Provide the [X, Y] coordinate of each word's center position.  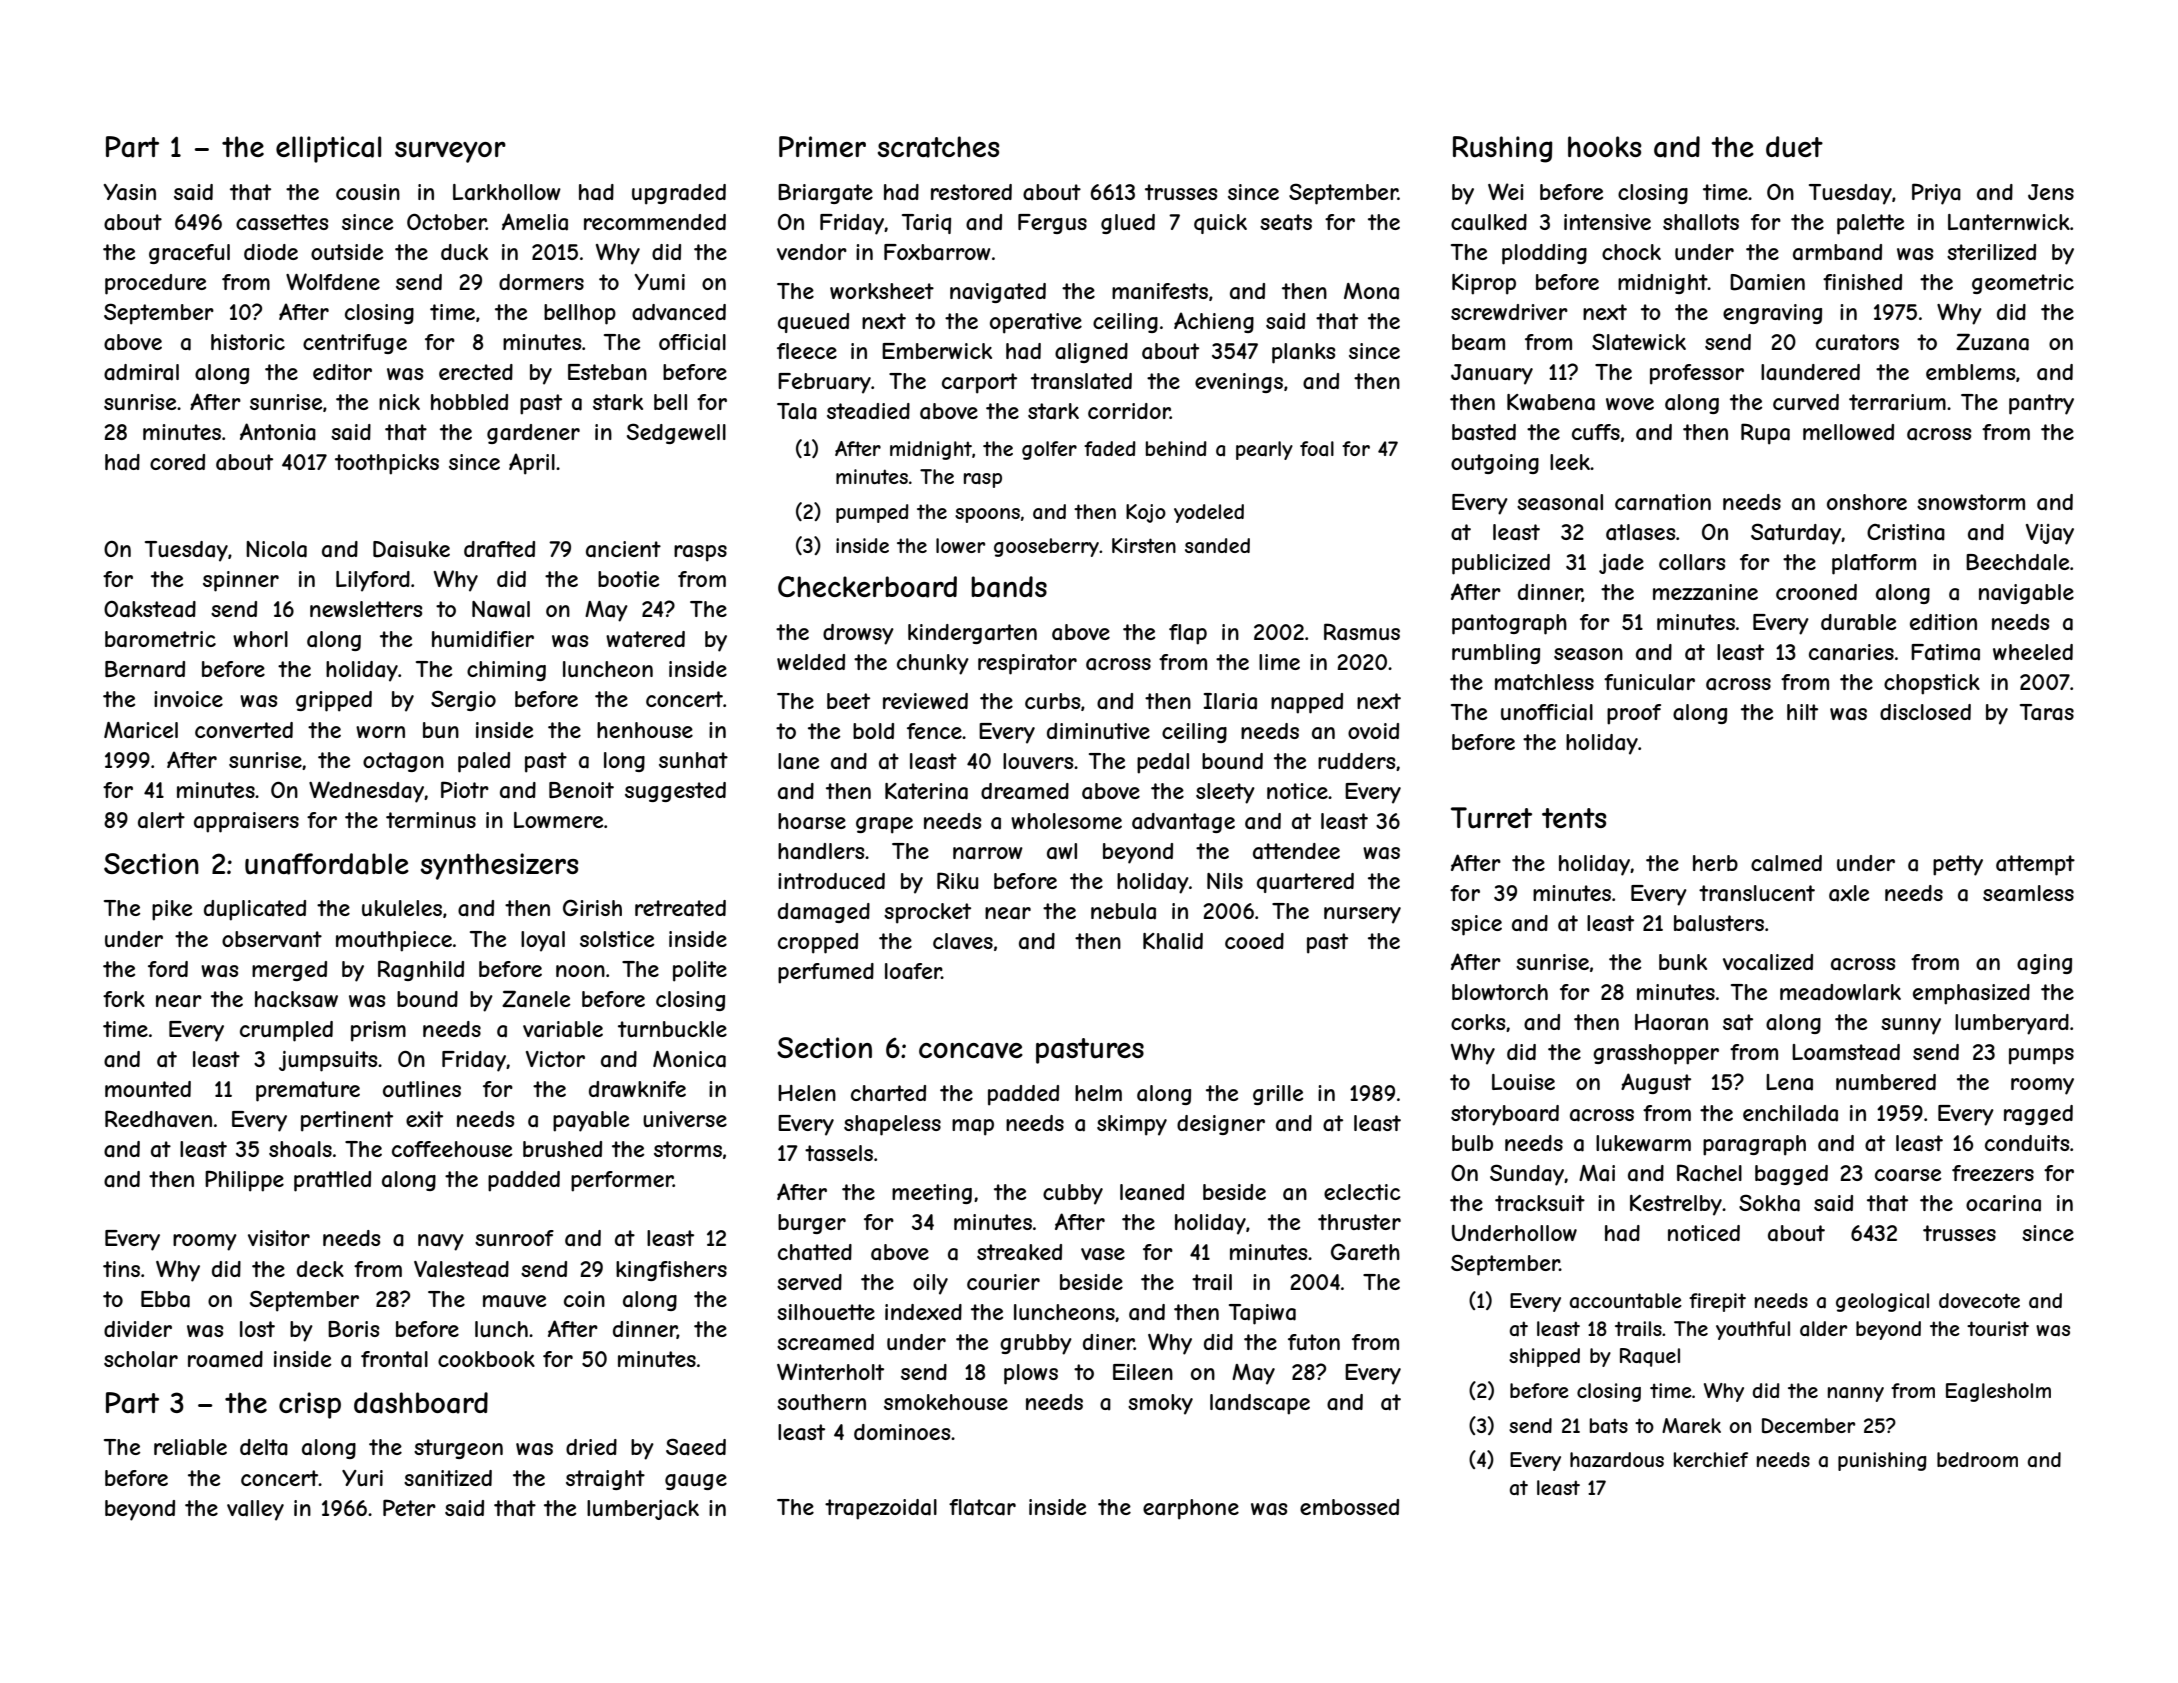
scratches [938, 147]
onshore [1867, 502]
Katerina [926, 791]
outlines [422, 1089]
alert [161, 820]
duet [1794, 147]
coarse [1908, 1175]
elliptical [328, 149]
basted [1484, 432]
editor [342, 372]
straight [605, 1480]
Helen [807, 1093]
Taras [2047, 712]
